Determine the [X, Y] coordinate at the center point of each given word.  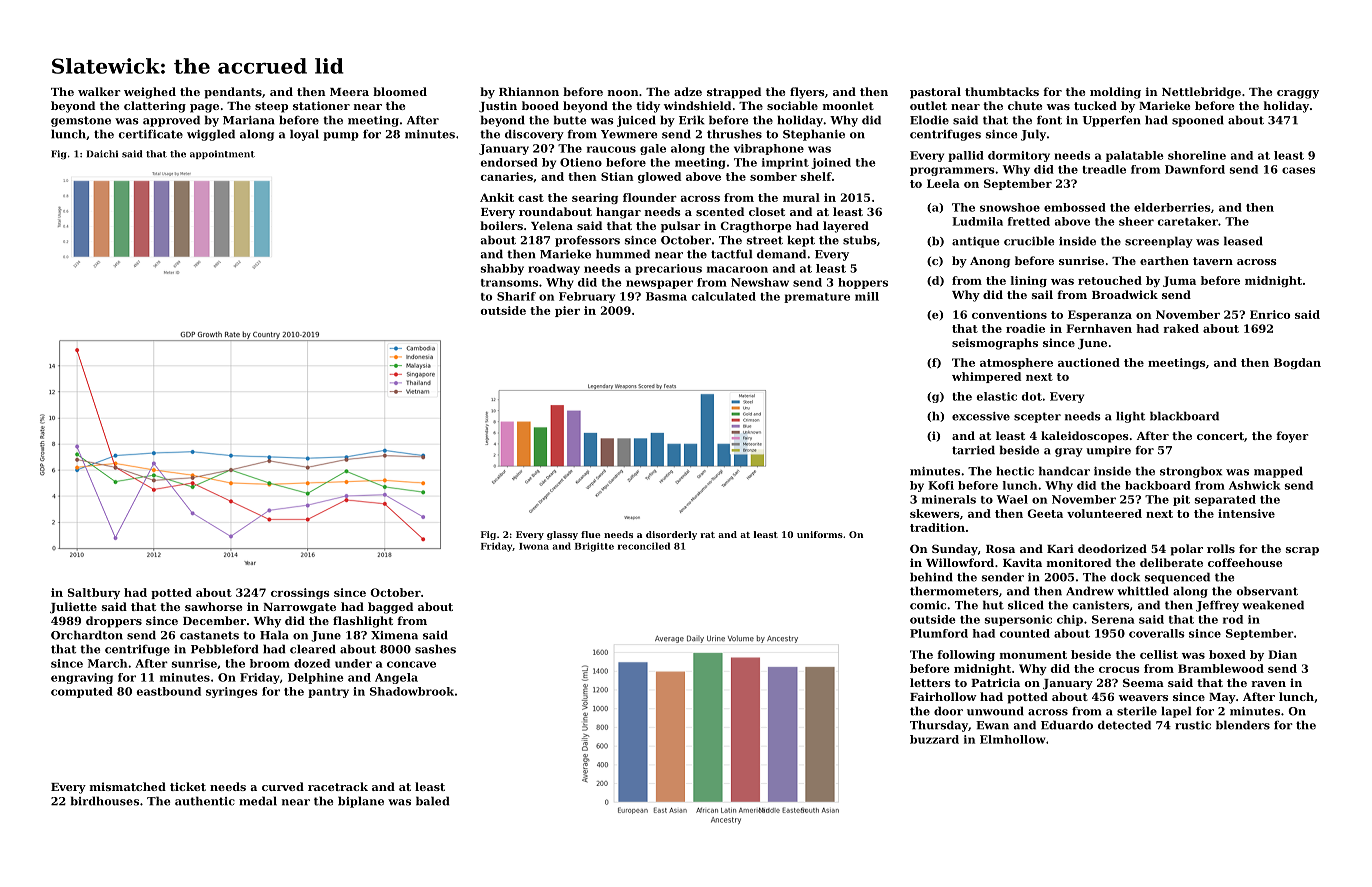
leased [1243, 241]
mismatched [128, 786]
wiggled [211, 135]
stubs [860, 240]
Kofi [941, 485]
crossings [300, 593]
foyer [1292, 437]
